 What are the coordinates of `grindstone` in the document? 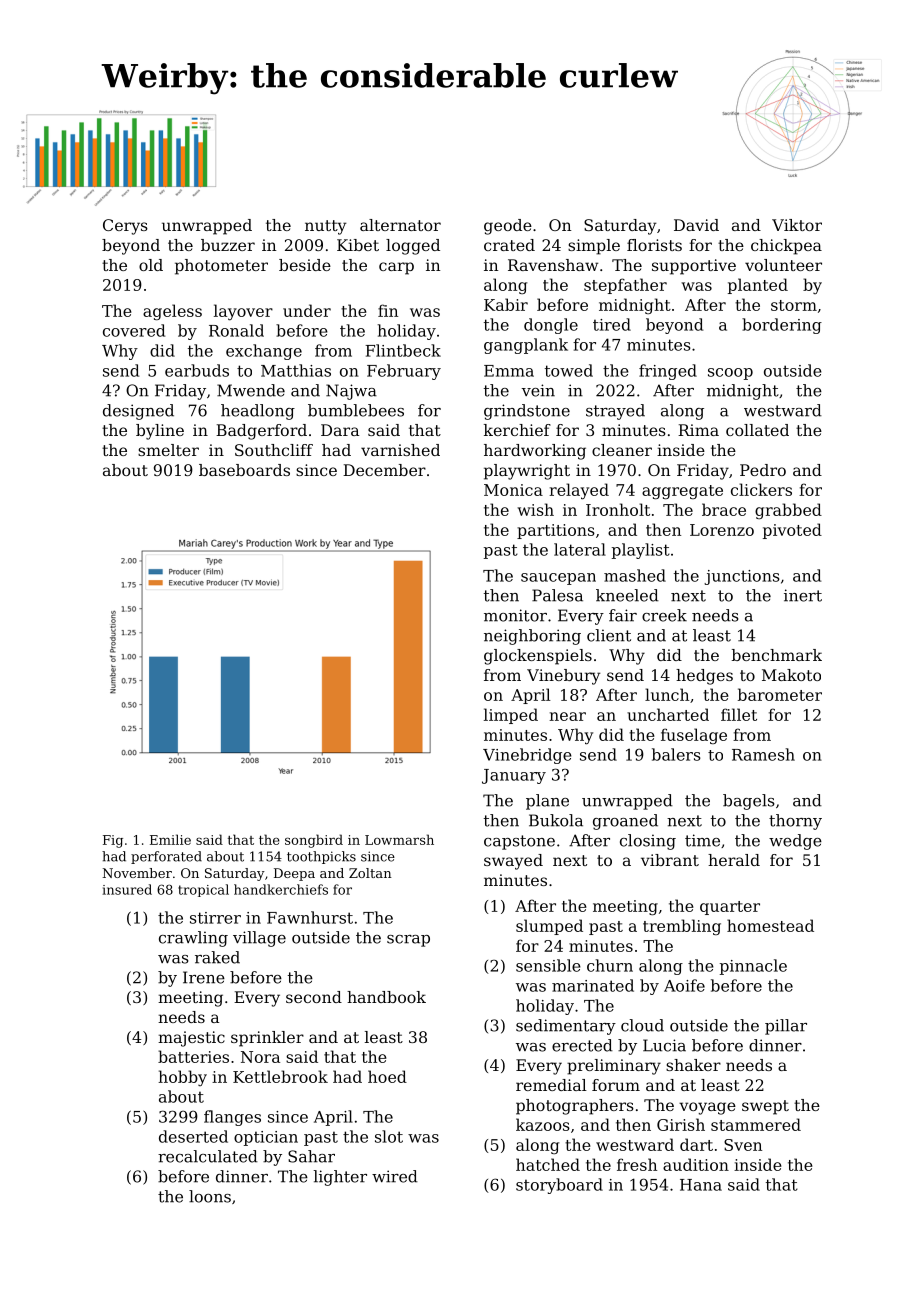 It's located at (527, 412).
